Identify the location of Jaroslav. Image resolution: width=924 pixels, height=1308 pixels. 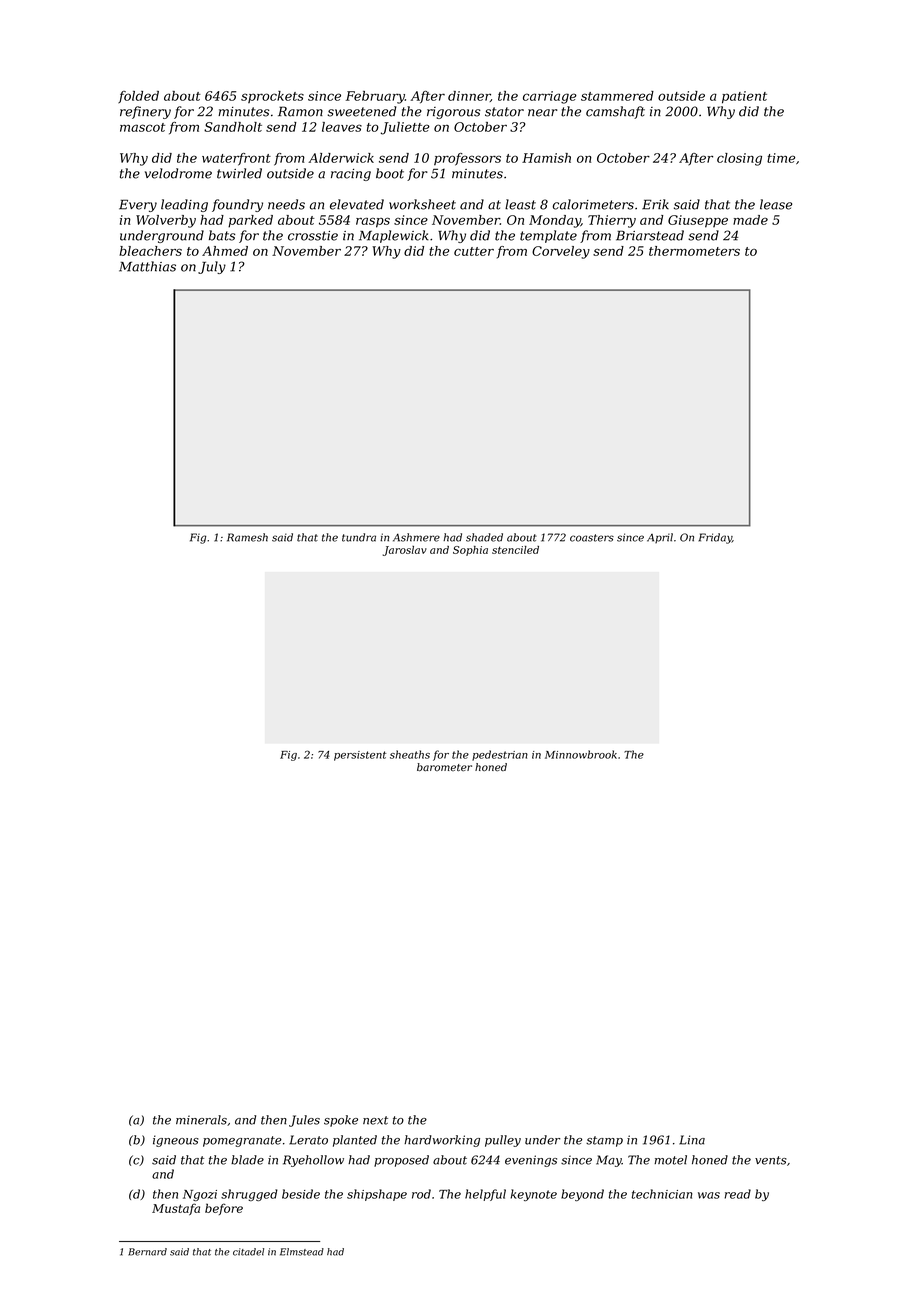
(405, 551).
